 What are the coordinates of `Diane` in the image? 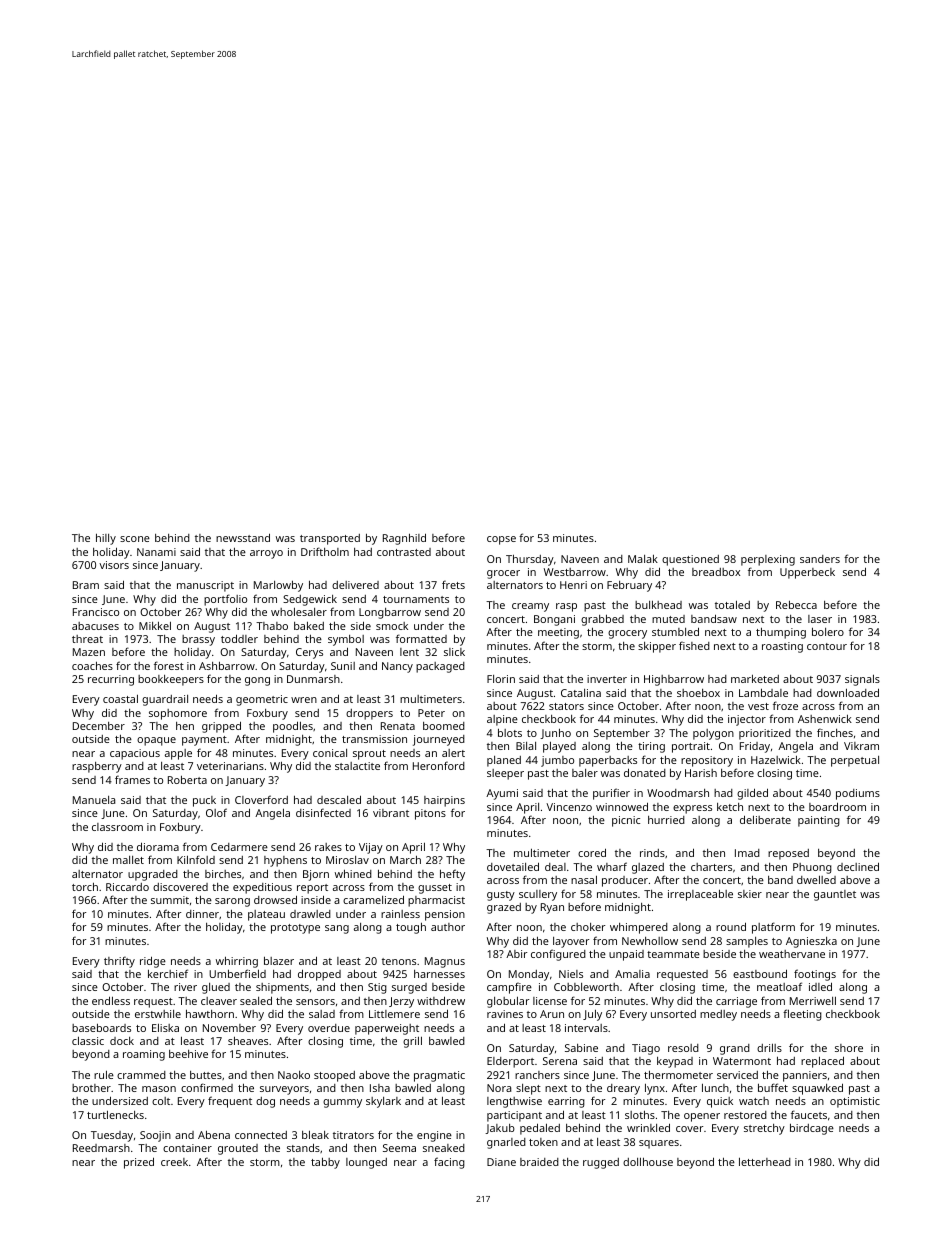 It's located at (501, 1162).
